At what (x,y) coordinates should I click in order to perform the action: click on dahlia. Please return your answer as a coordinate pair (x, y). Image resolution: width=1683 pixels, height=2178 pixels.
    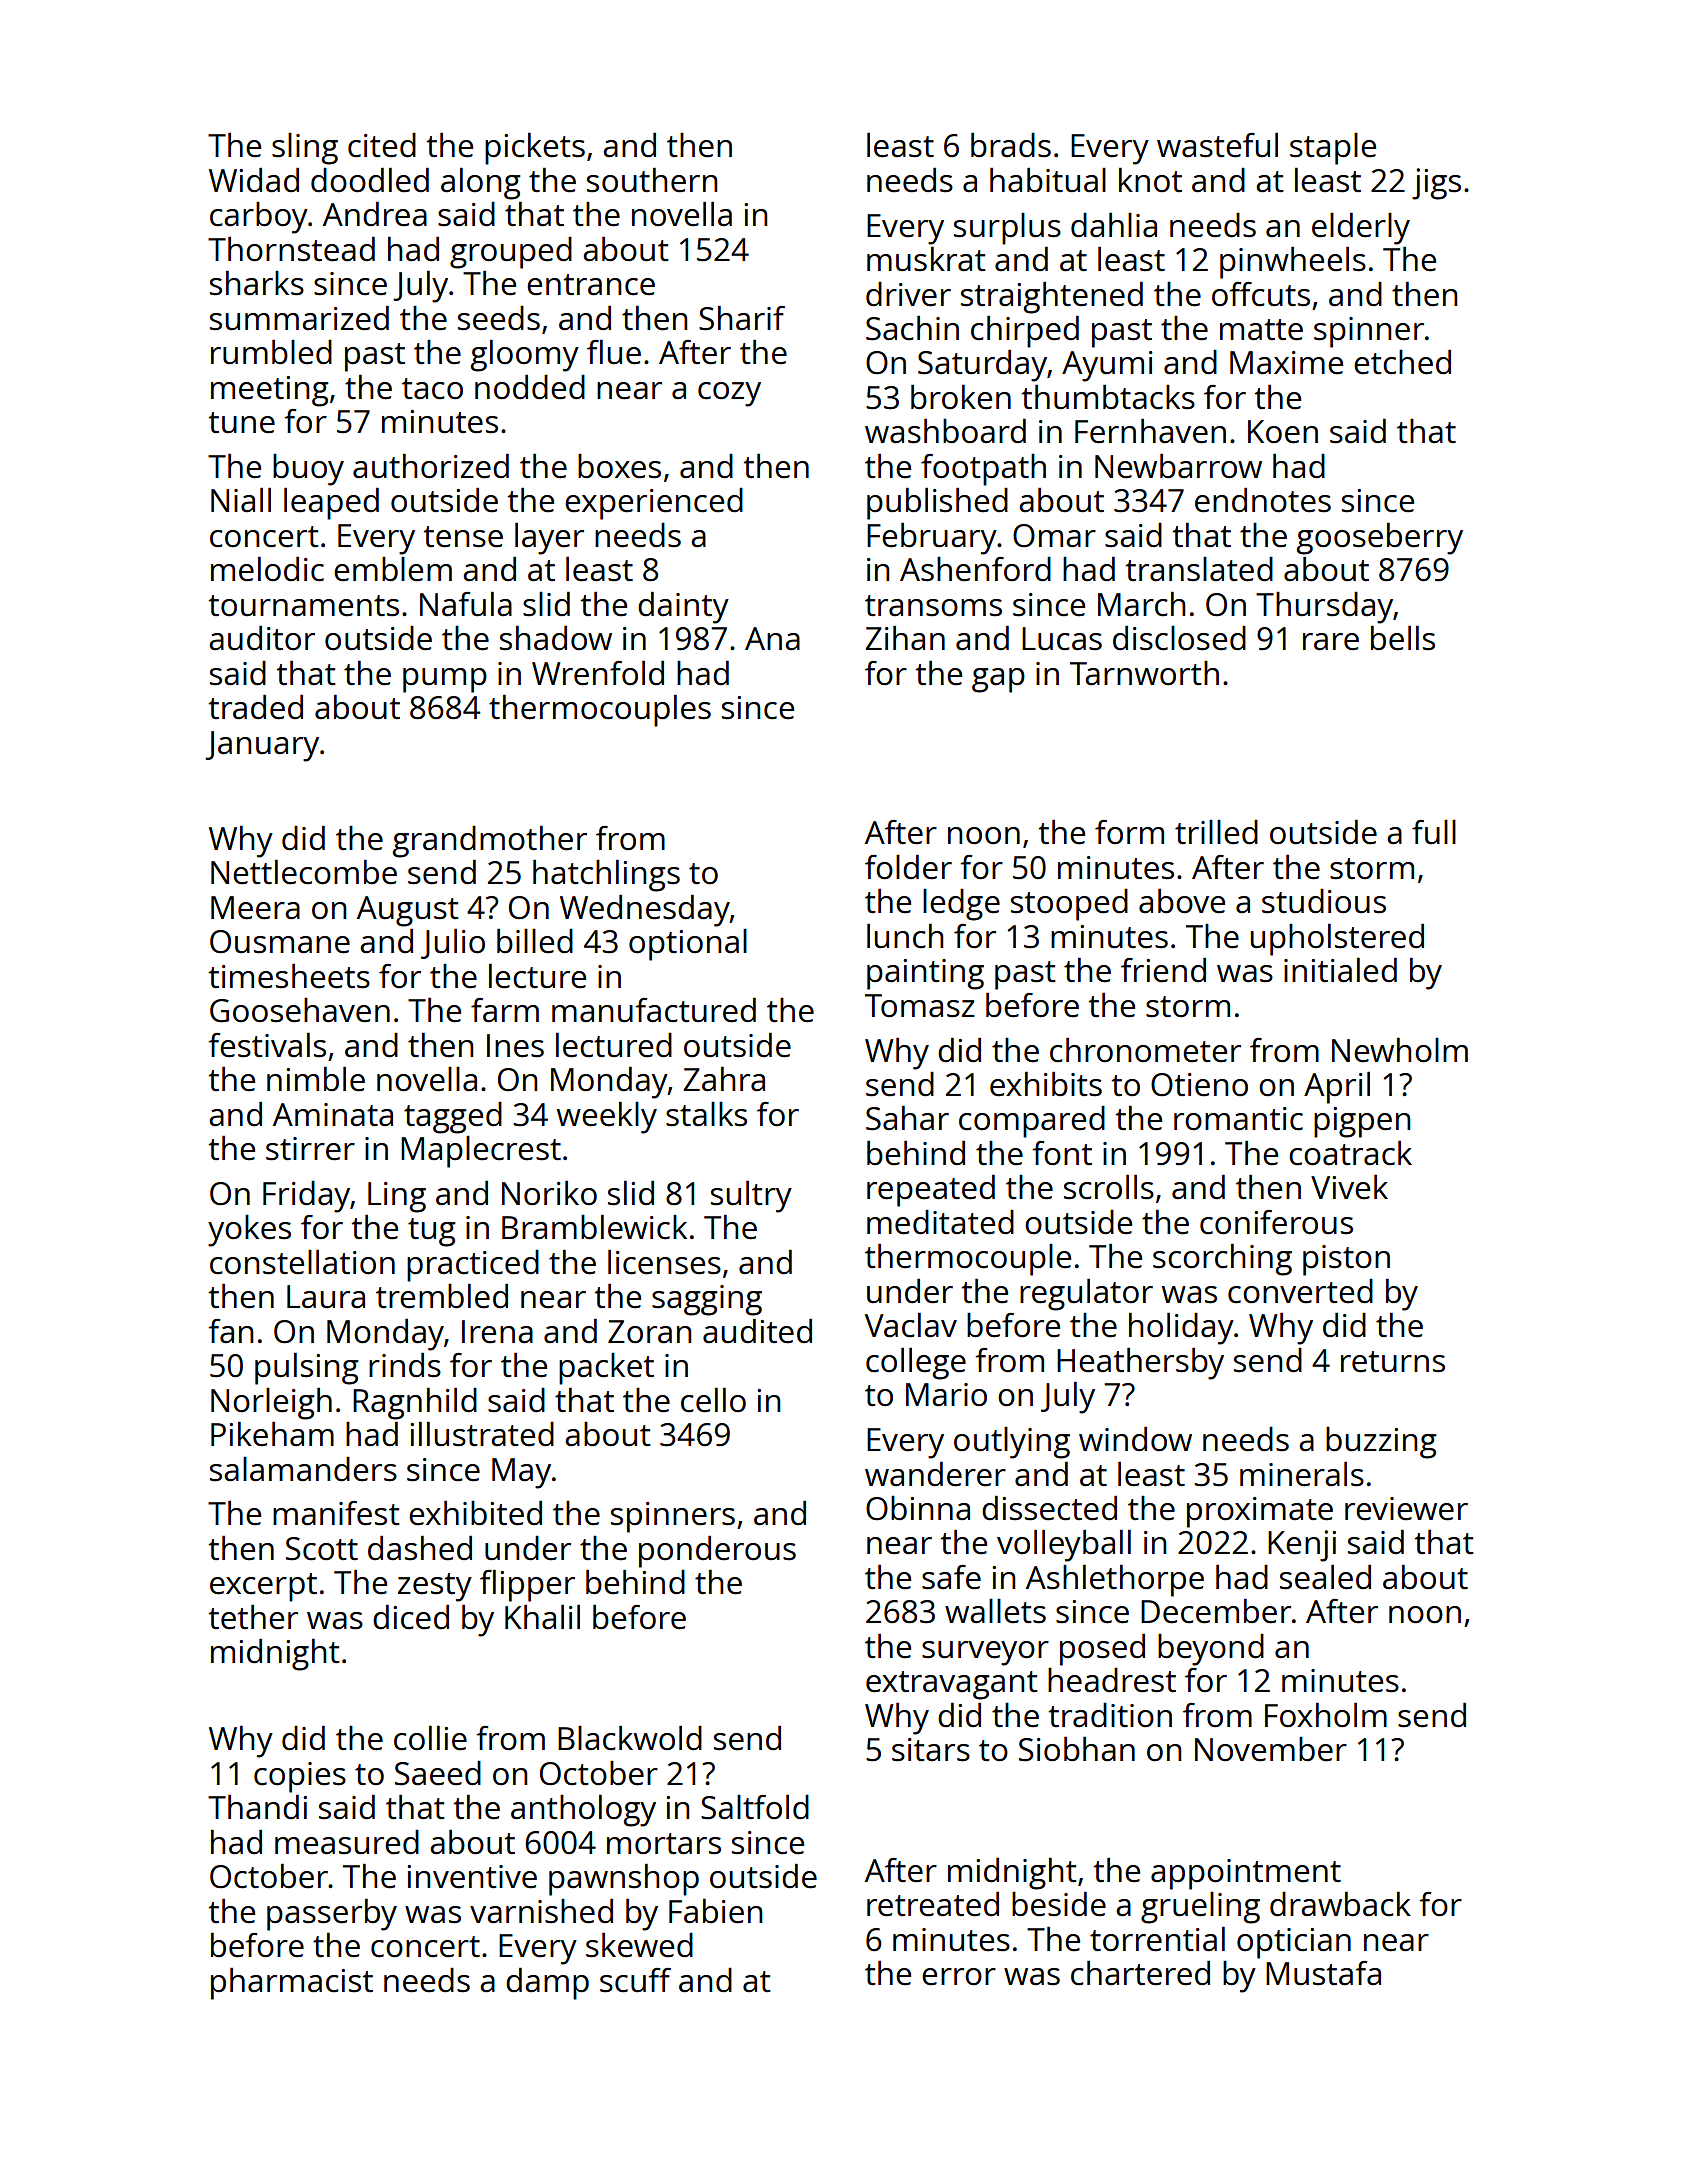
    Looking at the image, I should click on (1114, 225).
